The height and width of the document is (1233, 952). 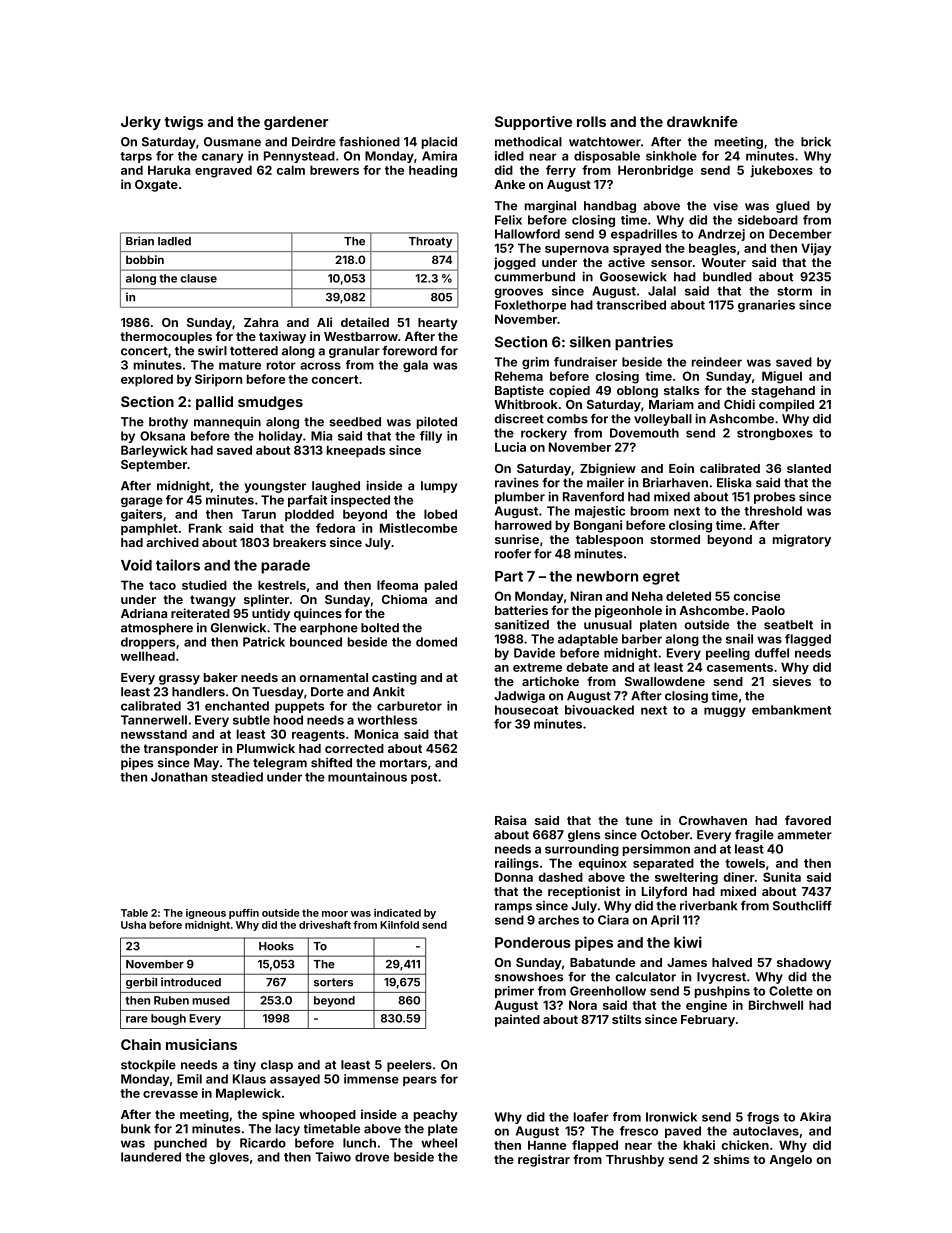 What do you see at coordinates (702, 121) in the document?
I see `drawknife` at bounding box center [702, 121].
